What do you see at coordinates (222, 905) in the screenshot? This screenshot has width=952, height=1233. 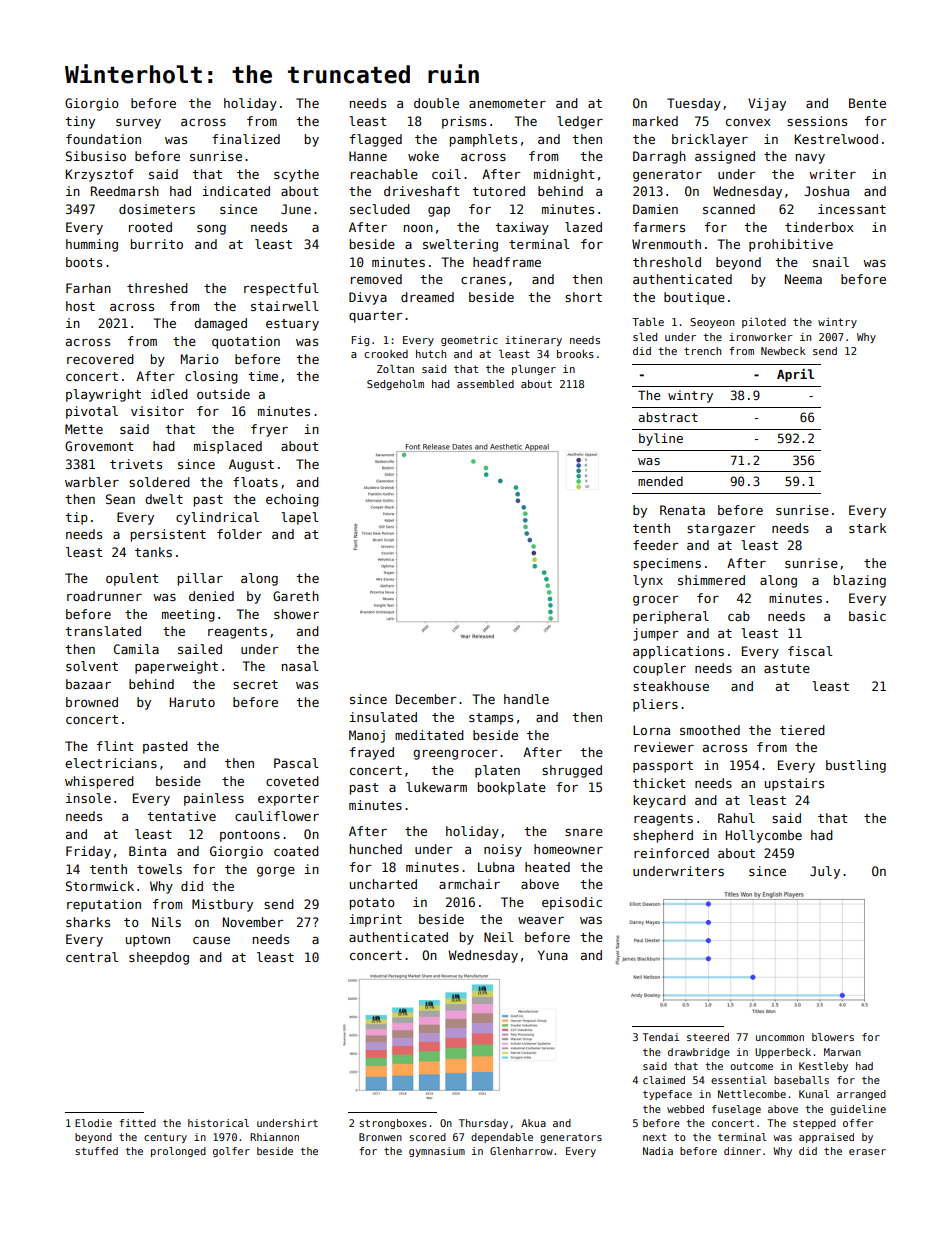 I see `Mistbury` at bounding box center [222, 905].
